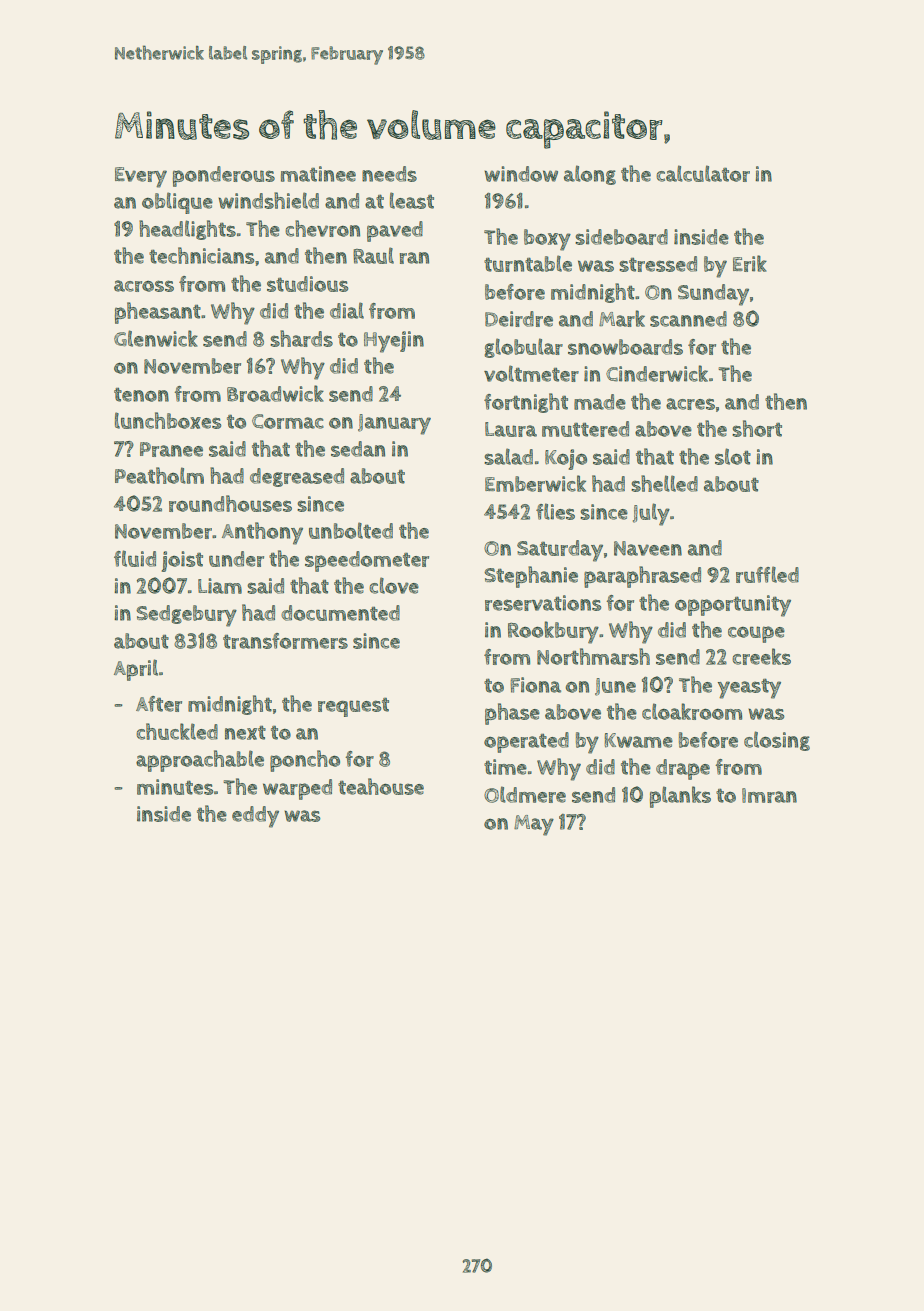 The width and height of the screenshot is (924, 1311). Describe the element at coordinates (512, 714) in the screenshot. I see `phase` at that location.
